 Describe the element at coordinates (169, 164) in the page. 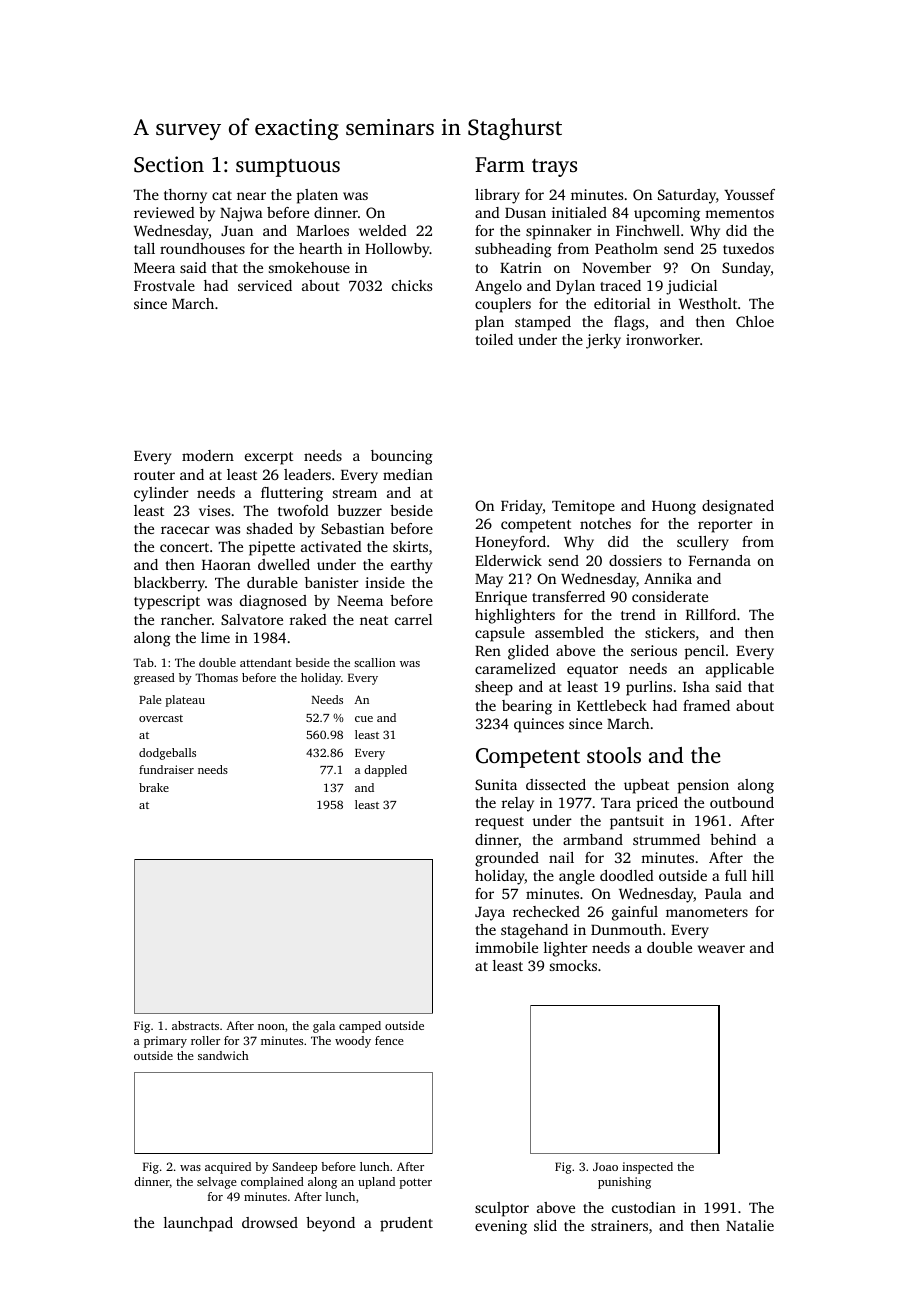

I see `Section` at that location.
